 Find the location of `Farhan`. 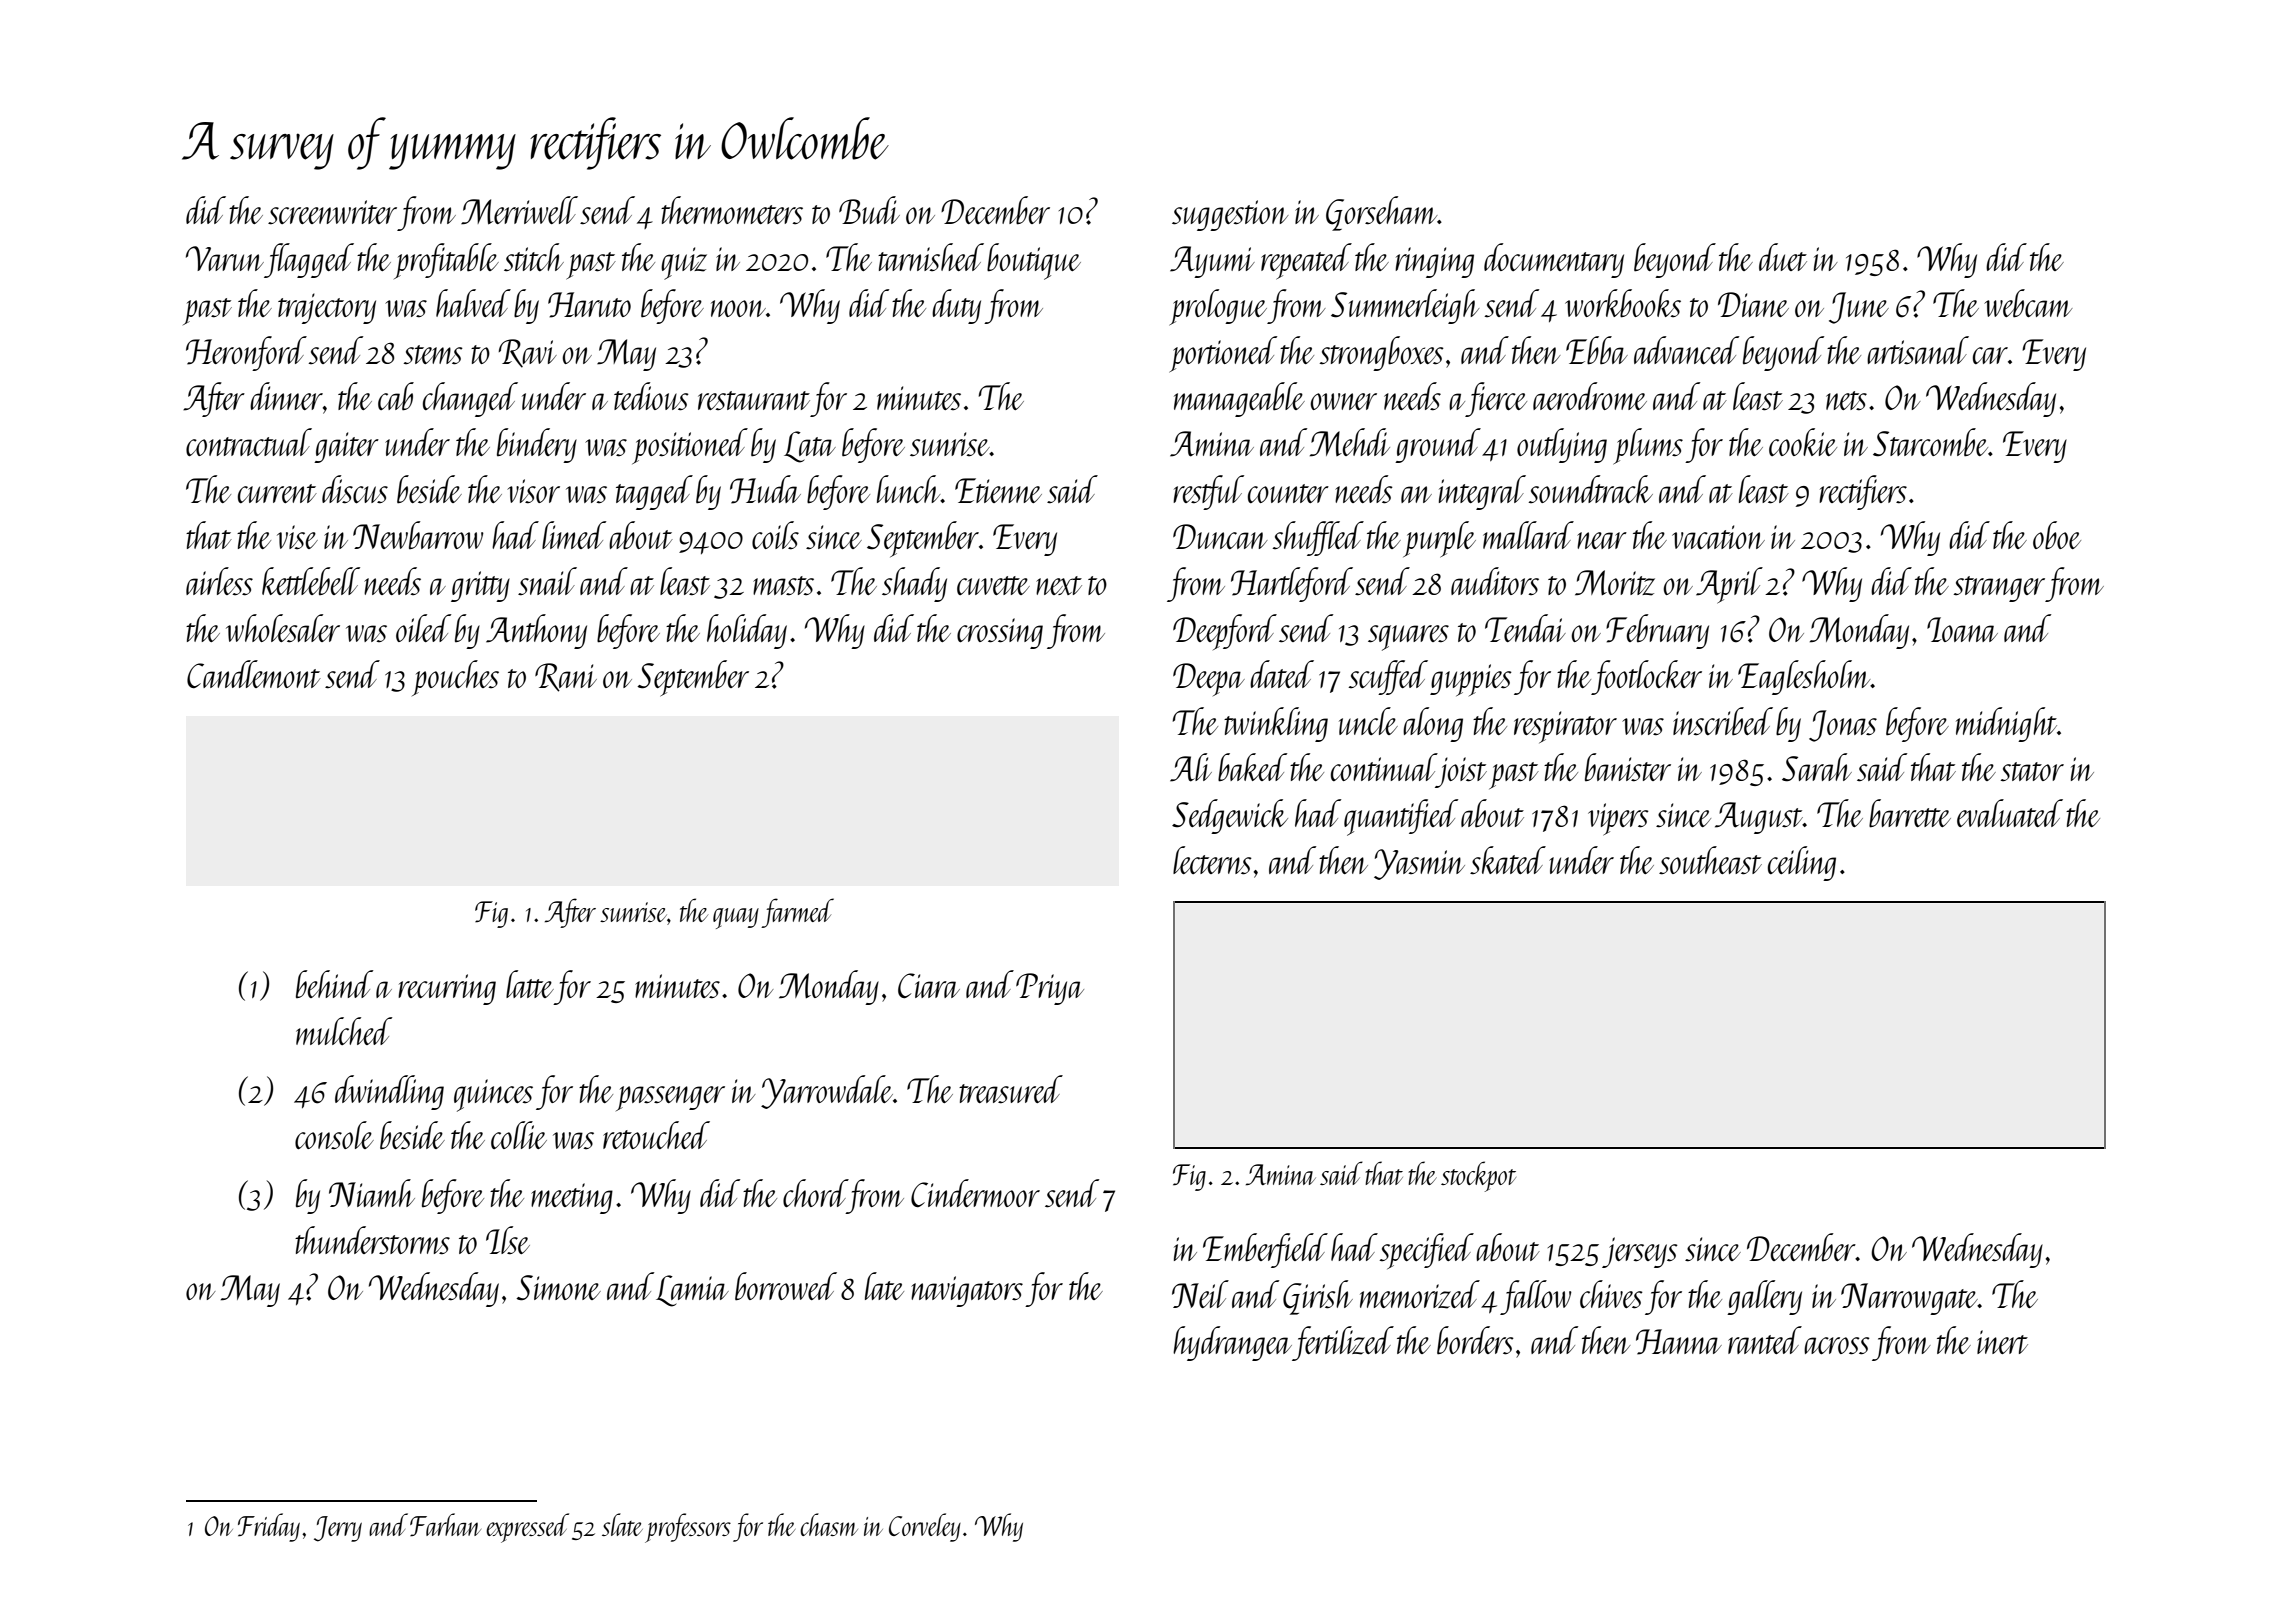

Farhan is located at coordinates (445, 1525).
